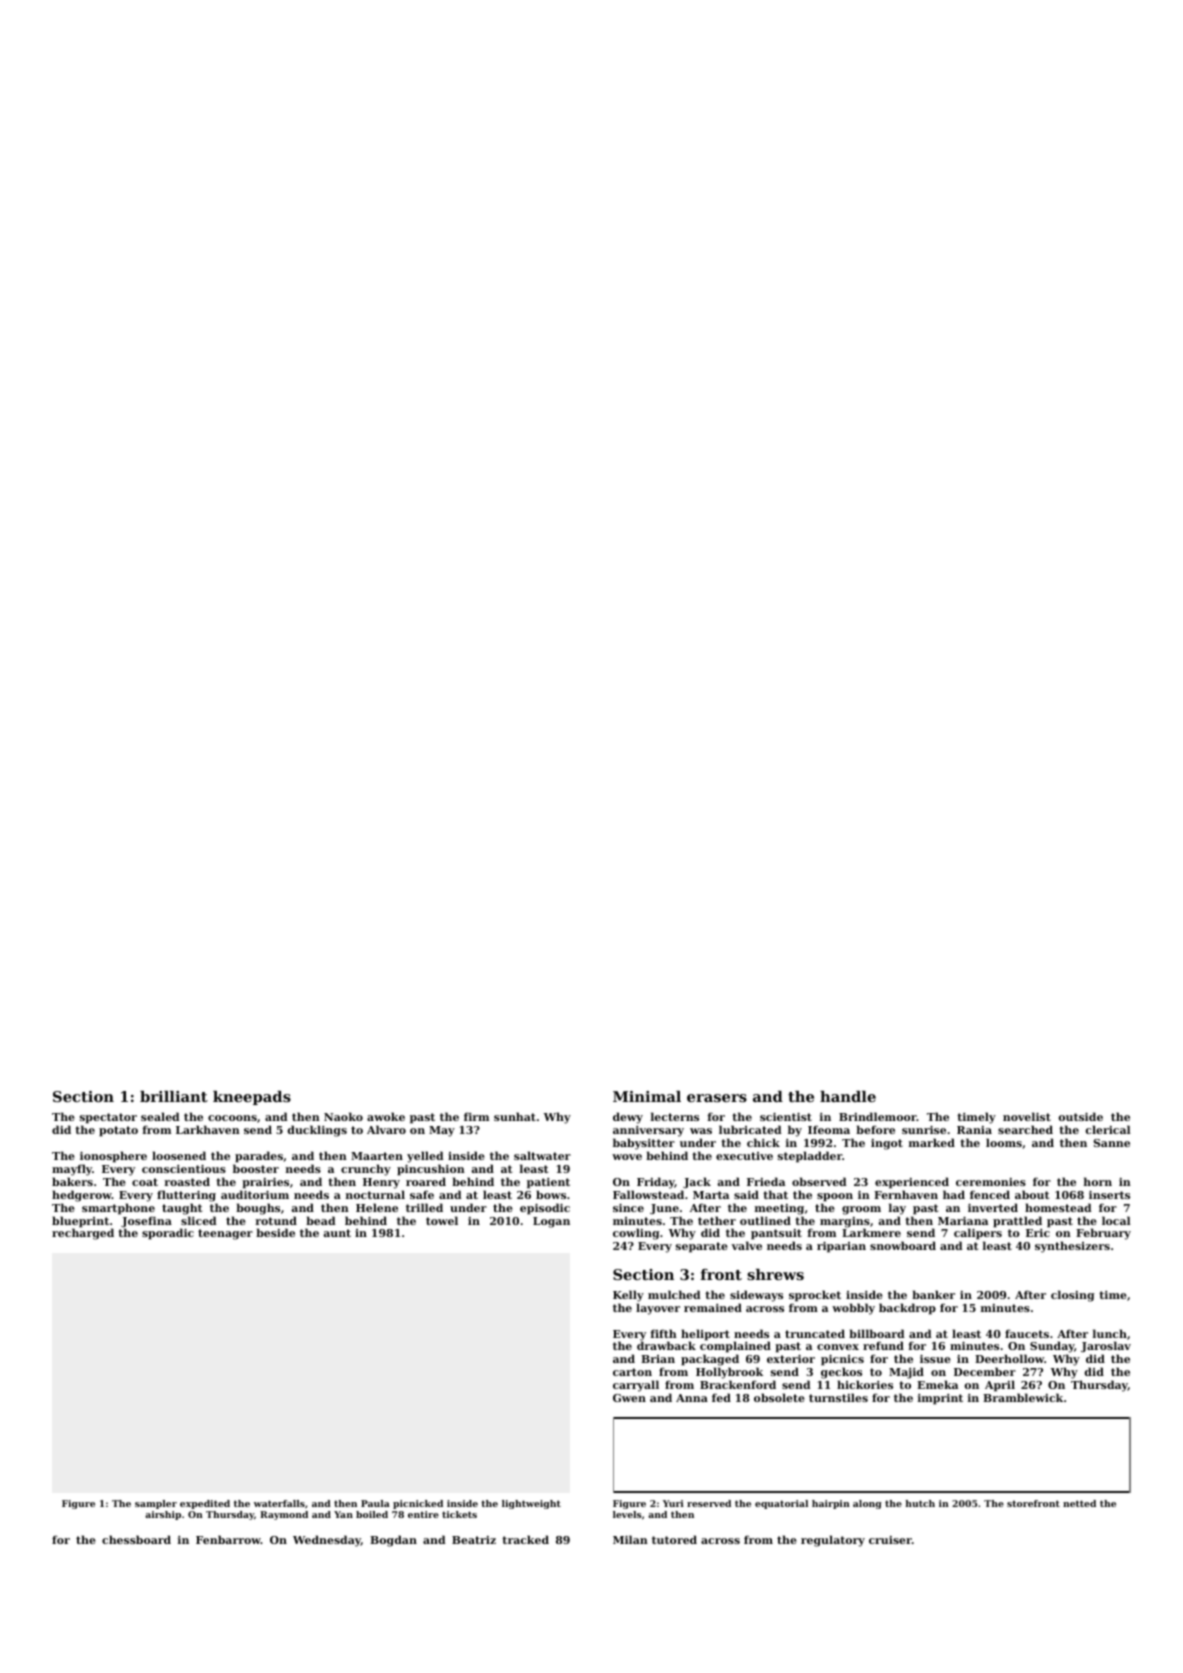  I want to click on Minimal, so click(647, 1096).
